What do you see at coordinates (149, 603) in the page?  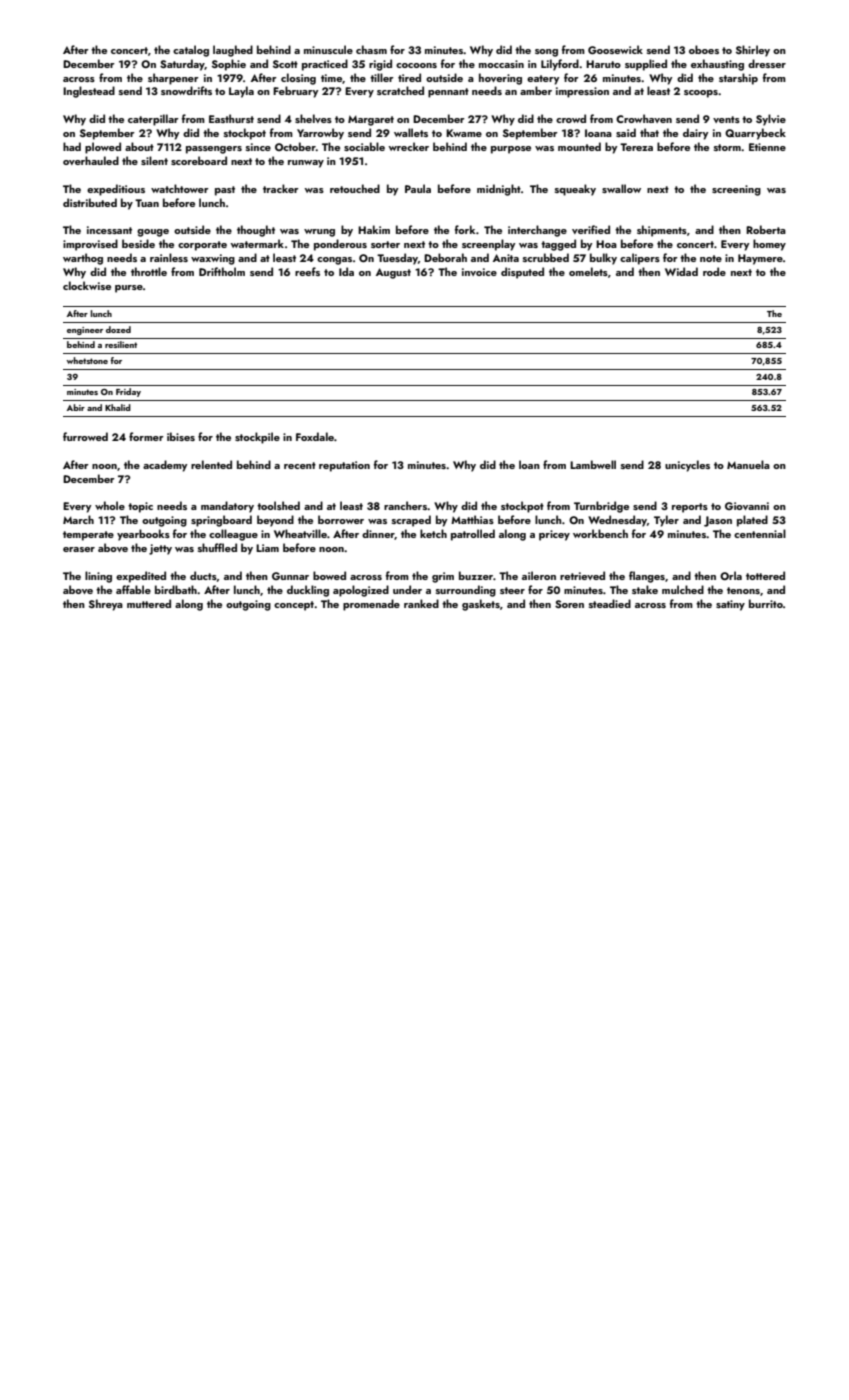 I see `muttered` at bounding box center [149, 603].
